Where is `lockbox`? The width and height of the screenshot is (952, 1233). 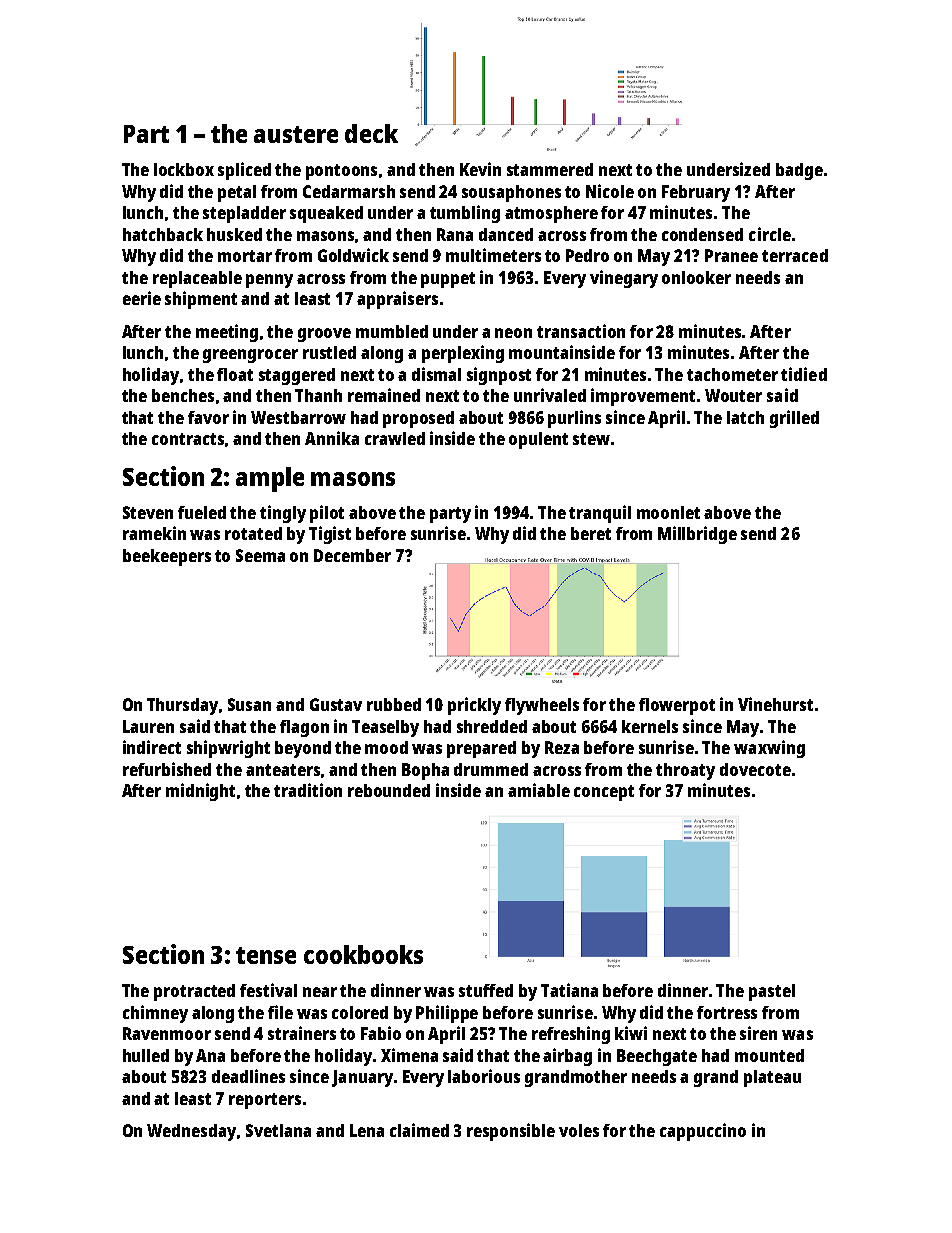 lockbox is located at coordinates (184, 169).
